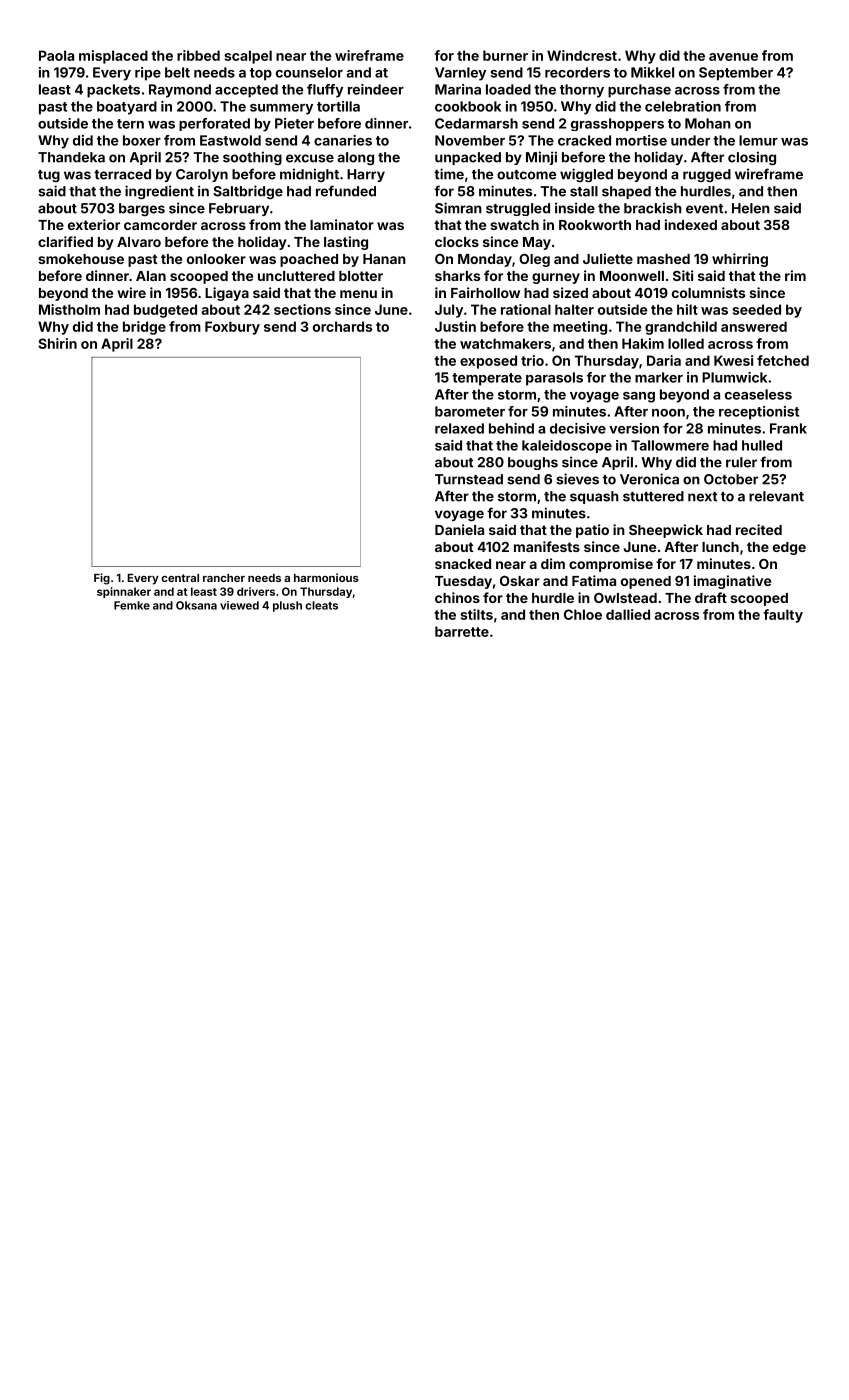  I want to click on recited, so click(759, 529).
